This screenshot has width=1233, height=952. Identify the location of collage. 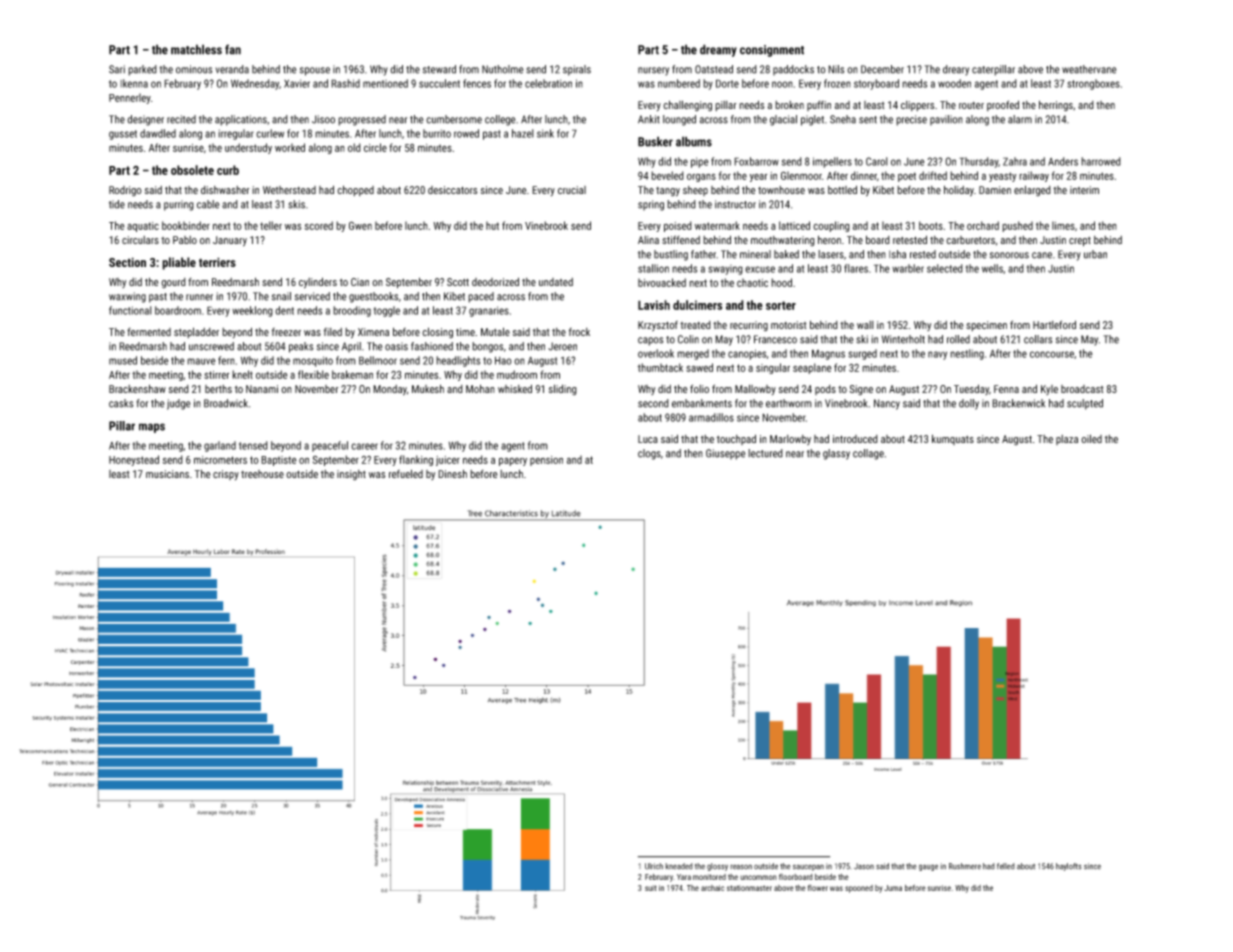
(868, 454).
